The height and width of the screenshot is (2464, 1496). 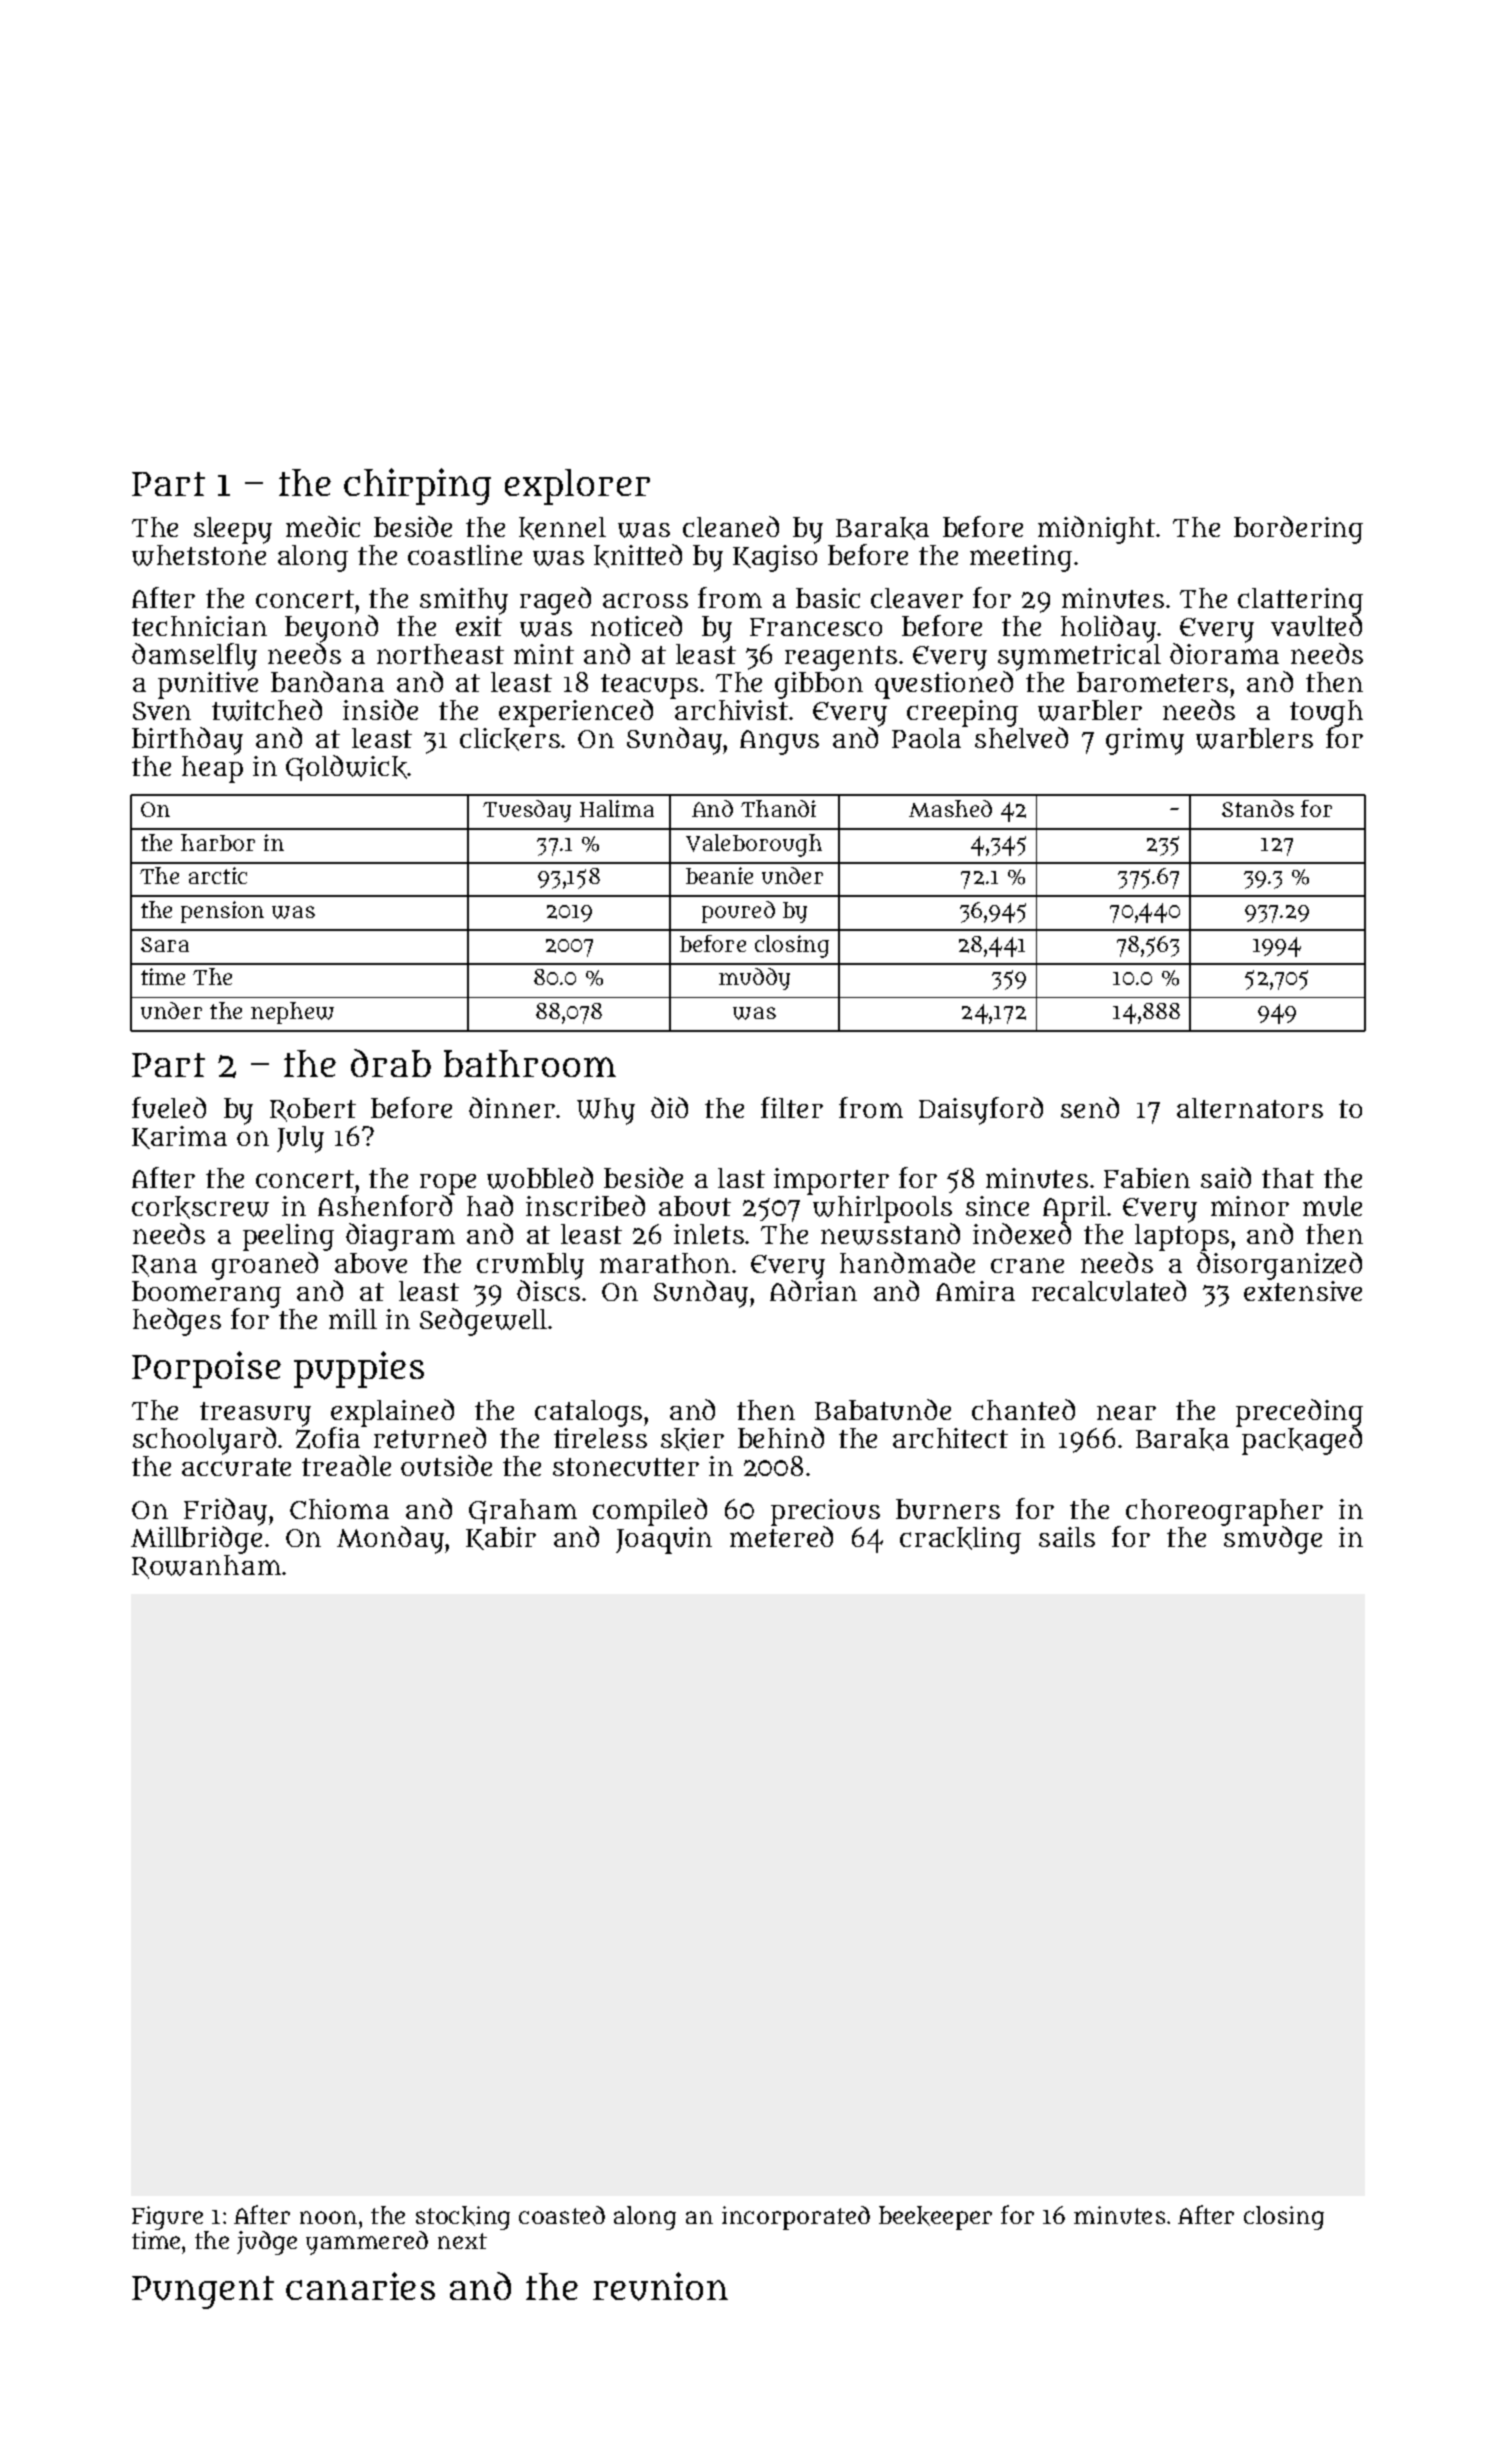 I want to click on reunion, so click(x=660, y=2286).
